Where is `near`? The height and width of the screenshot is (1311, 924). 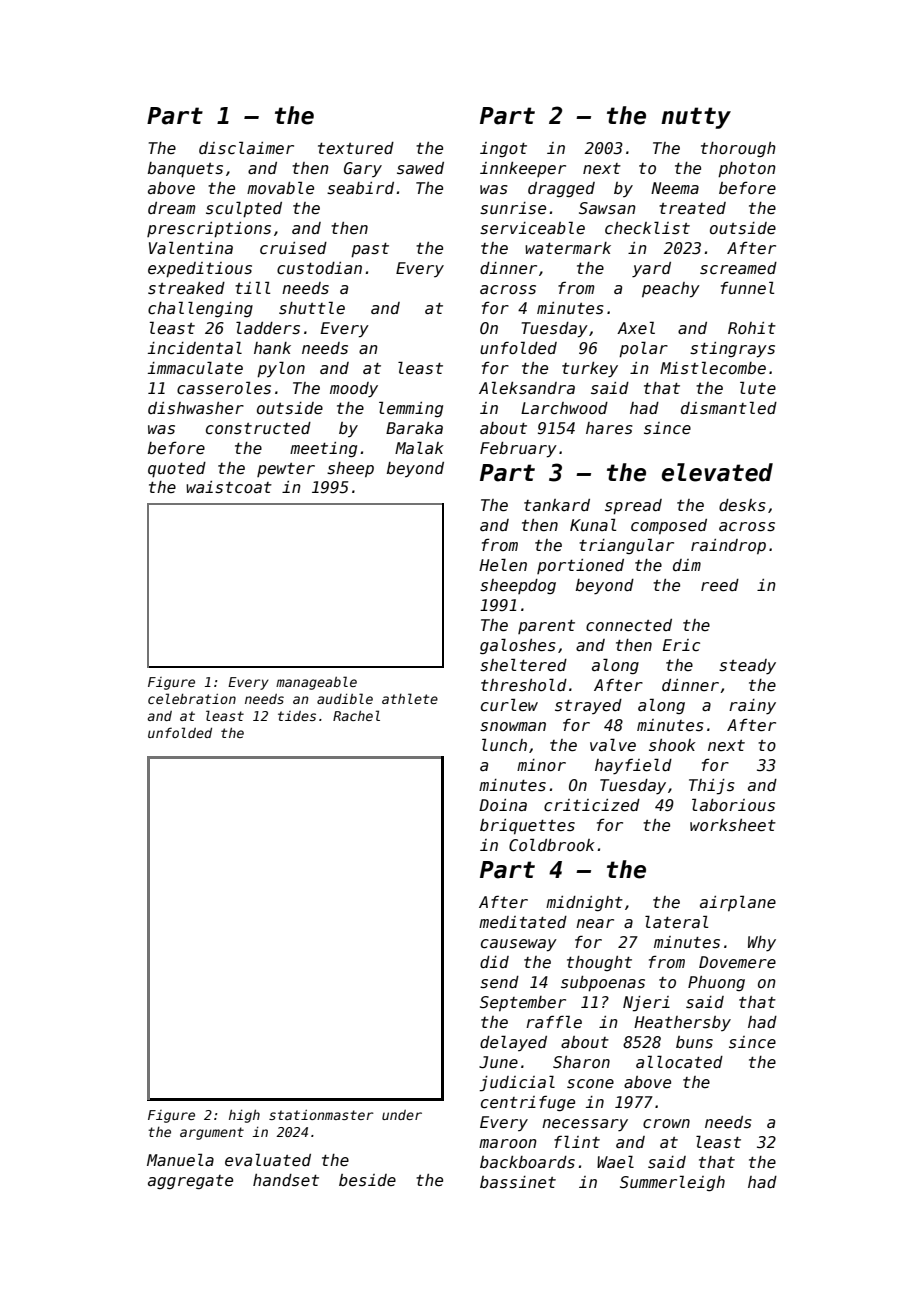 near is located at coordinates (595, 923).
